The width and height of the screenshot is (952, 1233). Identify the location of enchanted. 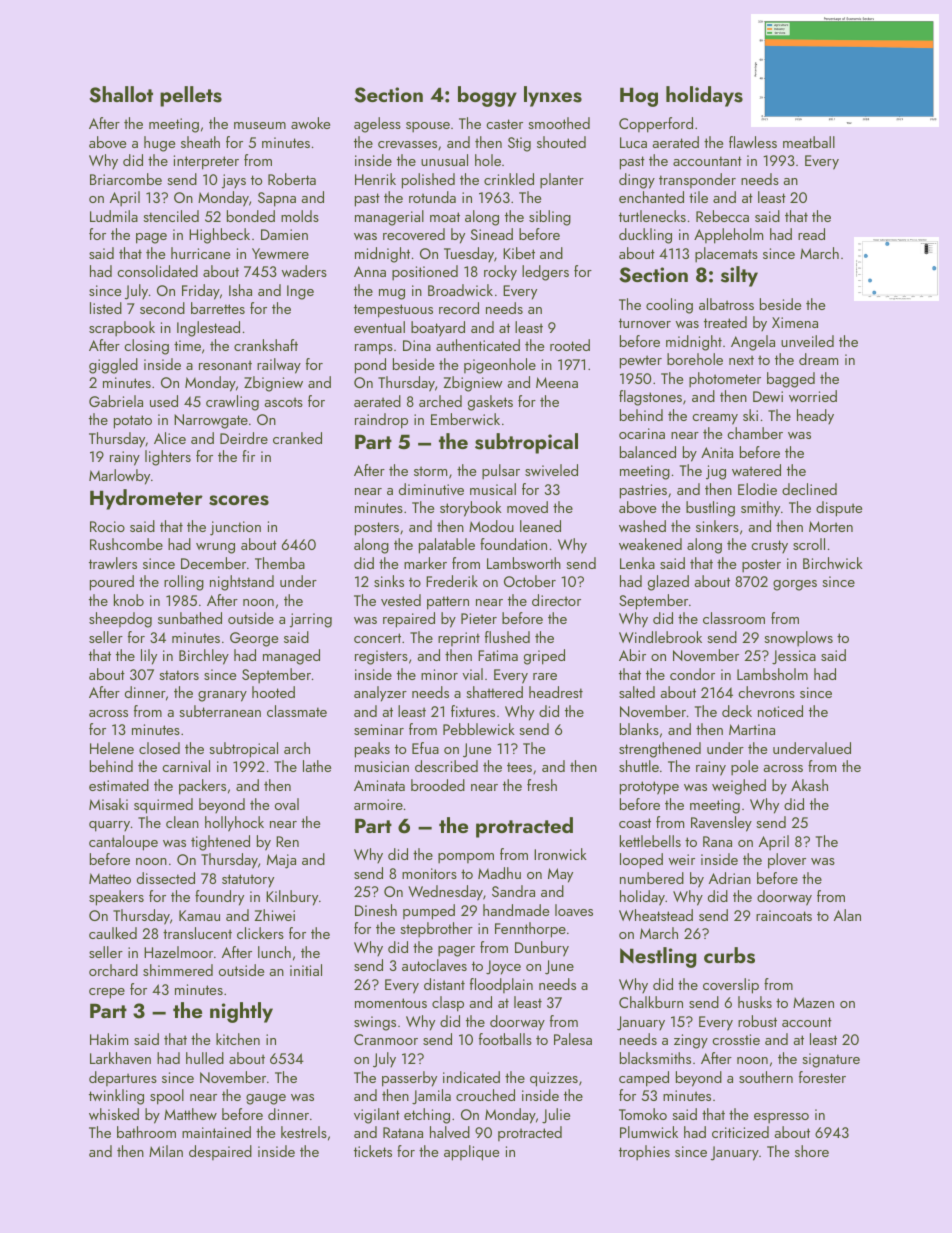
(651, 197).
